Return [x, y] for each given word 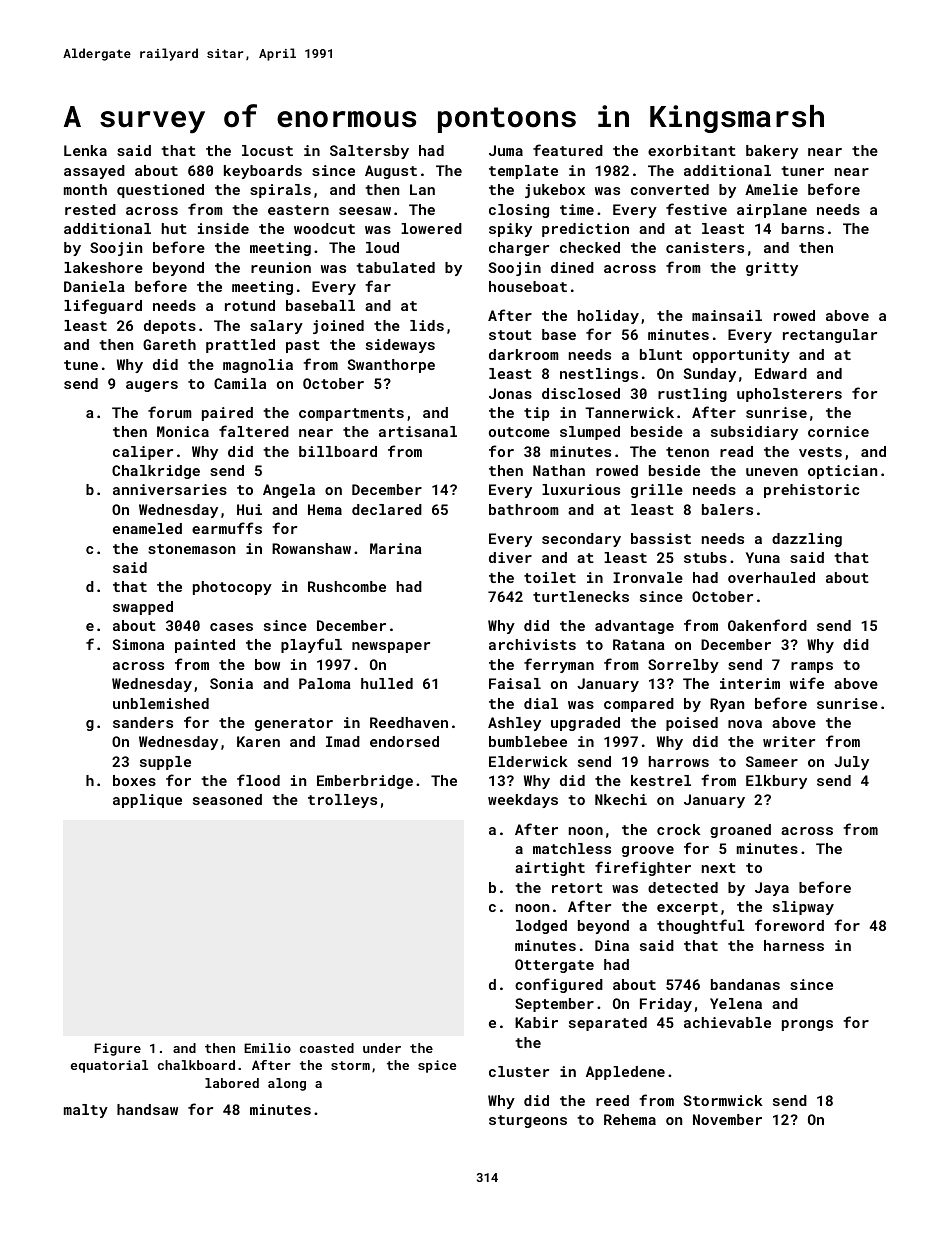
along [287, 1084]
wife [807, 683]
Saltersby [369, 152]
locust [267, 150]
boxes [134, 780]
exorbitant [692, 150]
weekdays [523, 801]
